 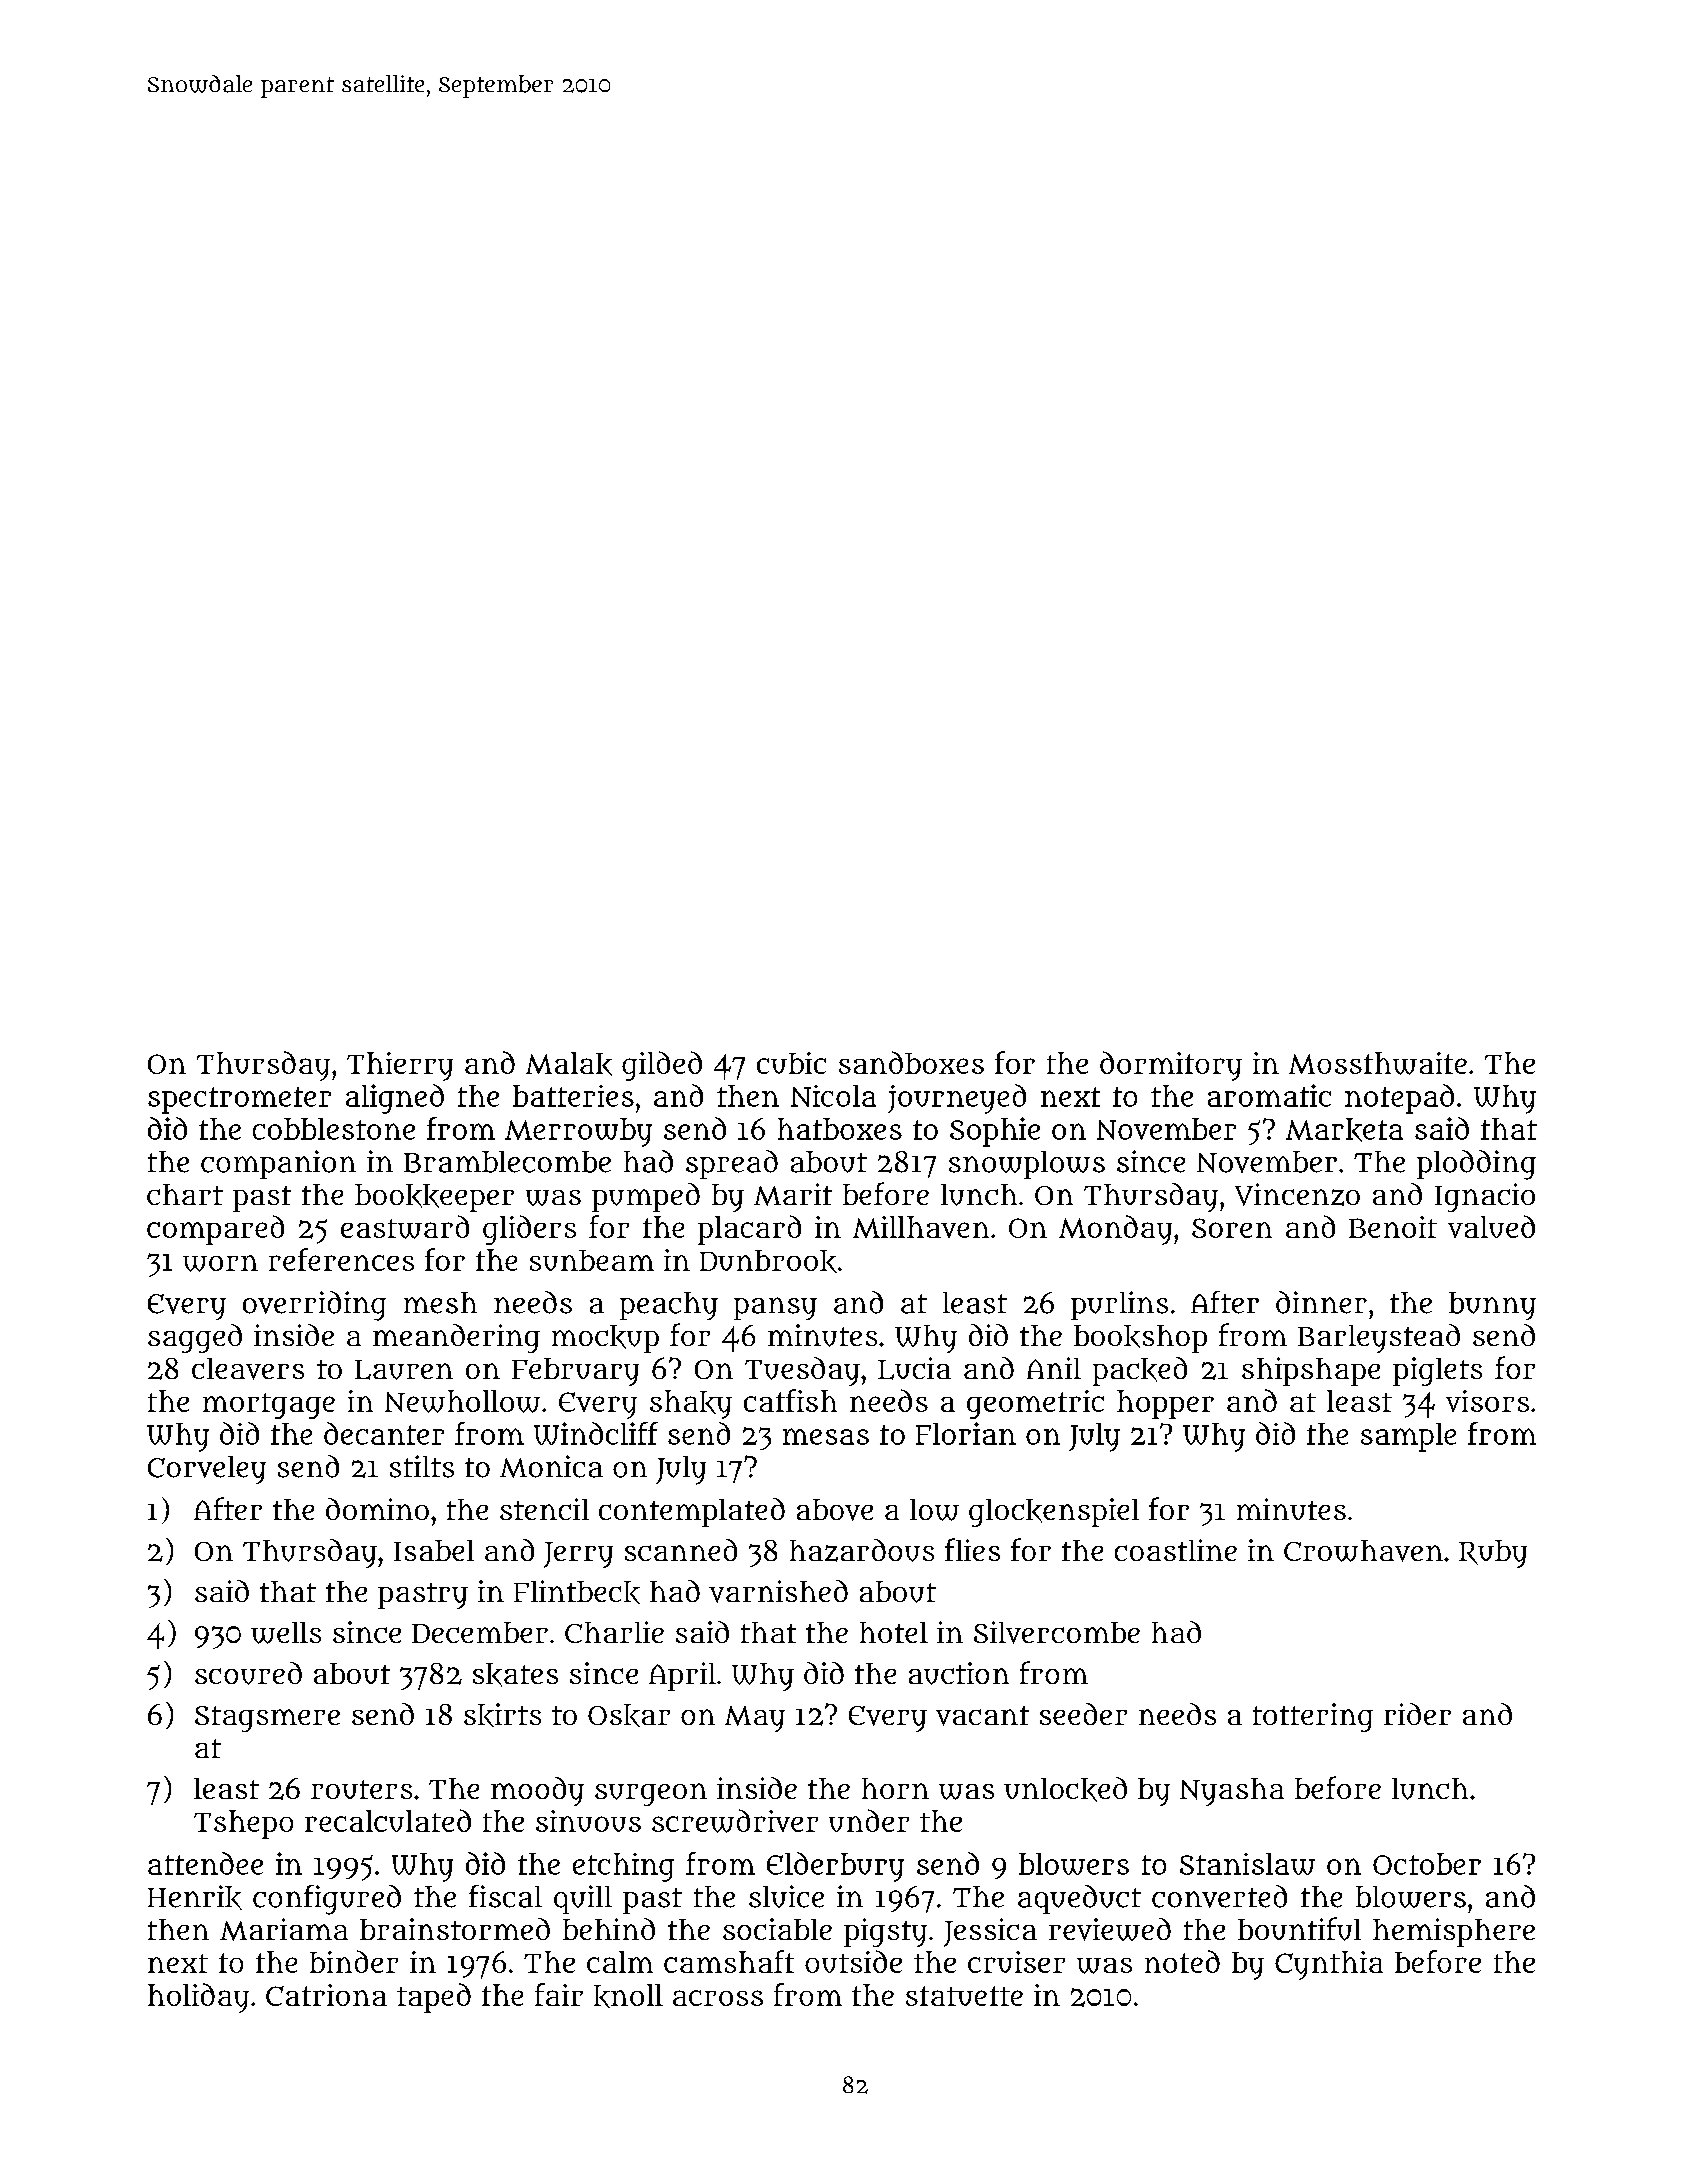 I want to click on piglets, so click(x=1437, y=1371).
